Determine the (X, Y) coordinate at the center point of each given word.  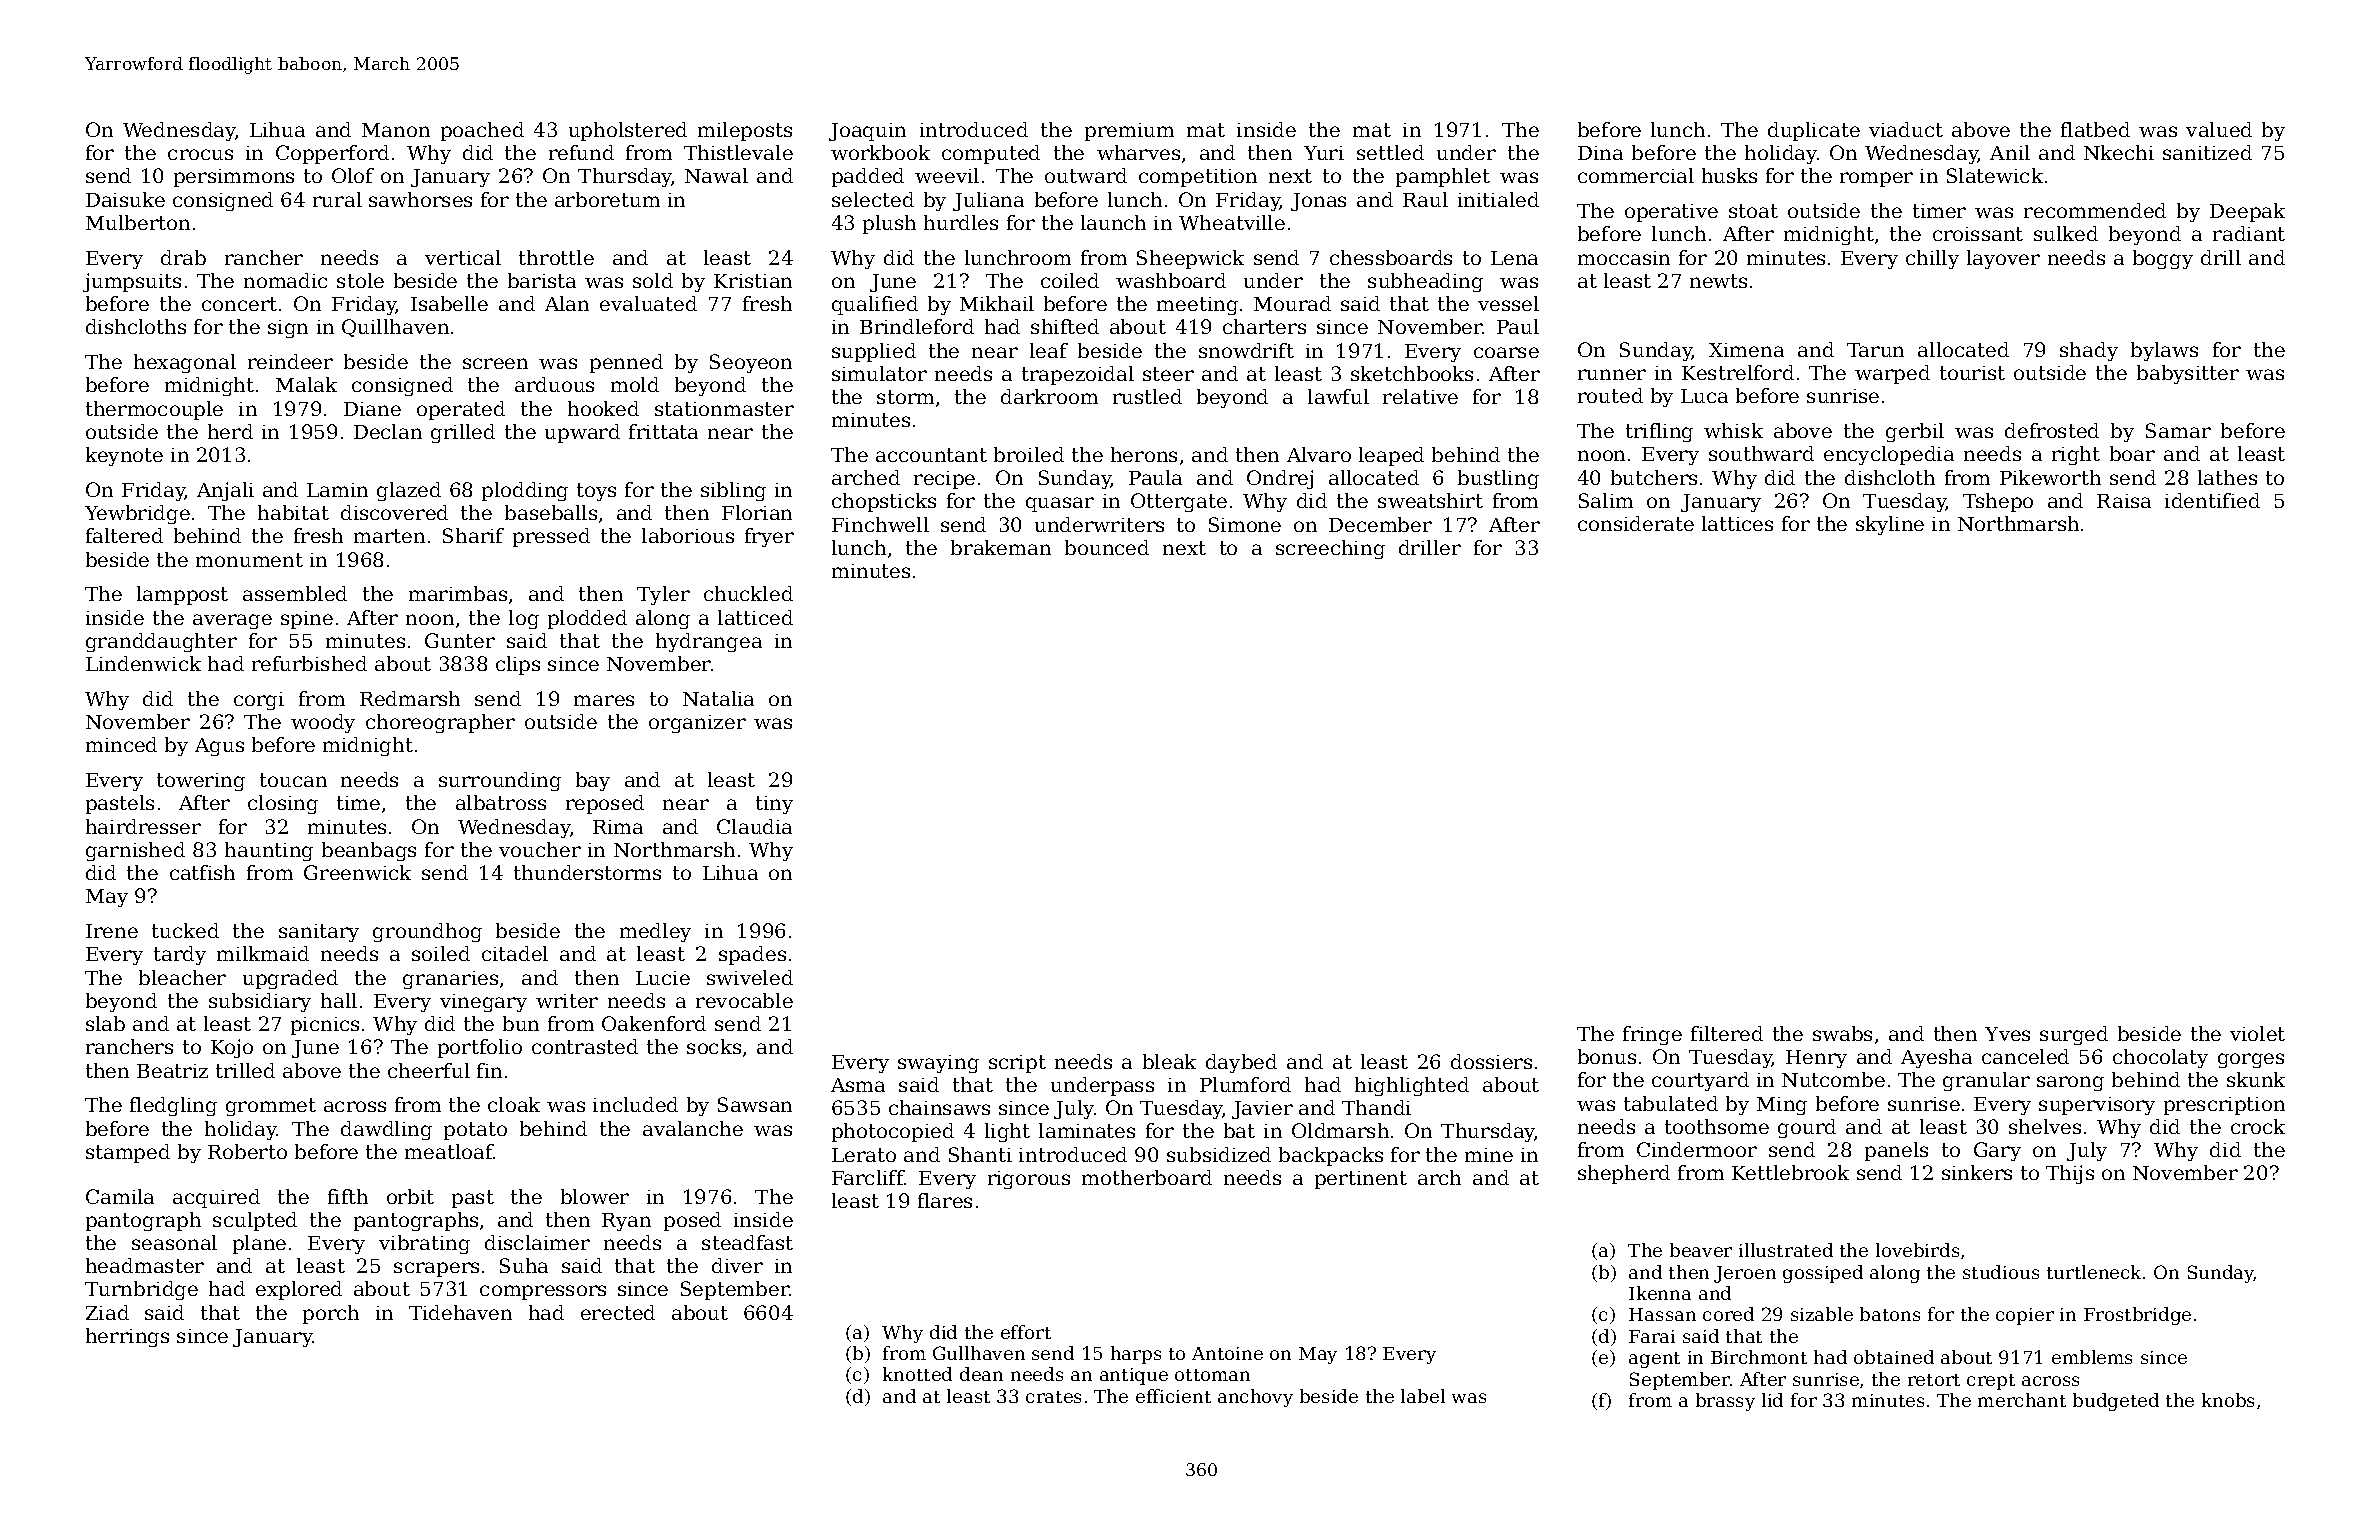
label (1423, 1396)
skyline (1890, 525)
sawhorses (420, 199)
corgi (259, 701)
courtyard (1700, 1081)
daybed (1241, 1063)
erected (618, 1312)
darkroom (1049, 396)
